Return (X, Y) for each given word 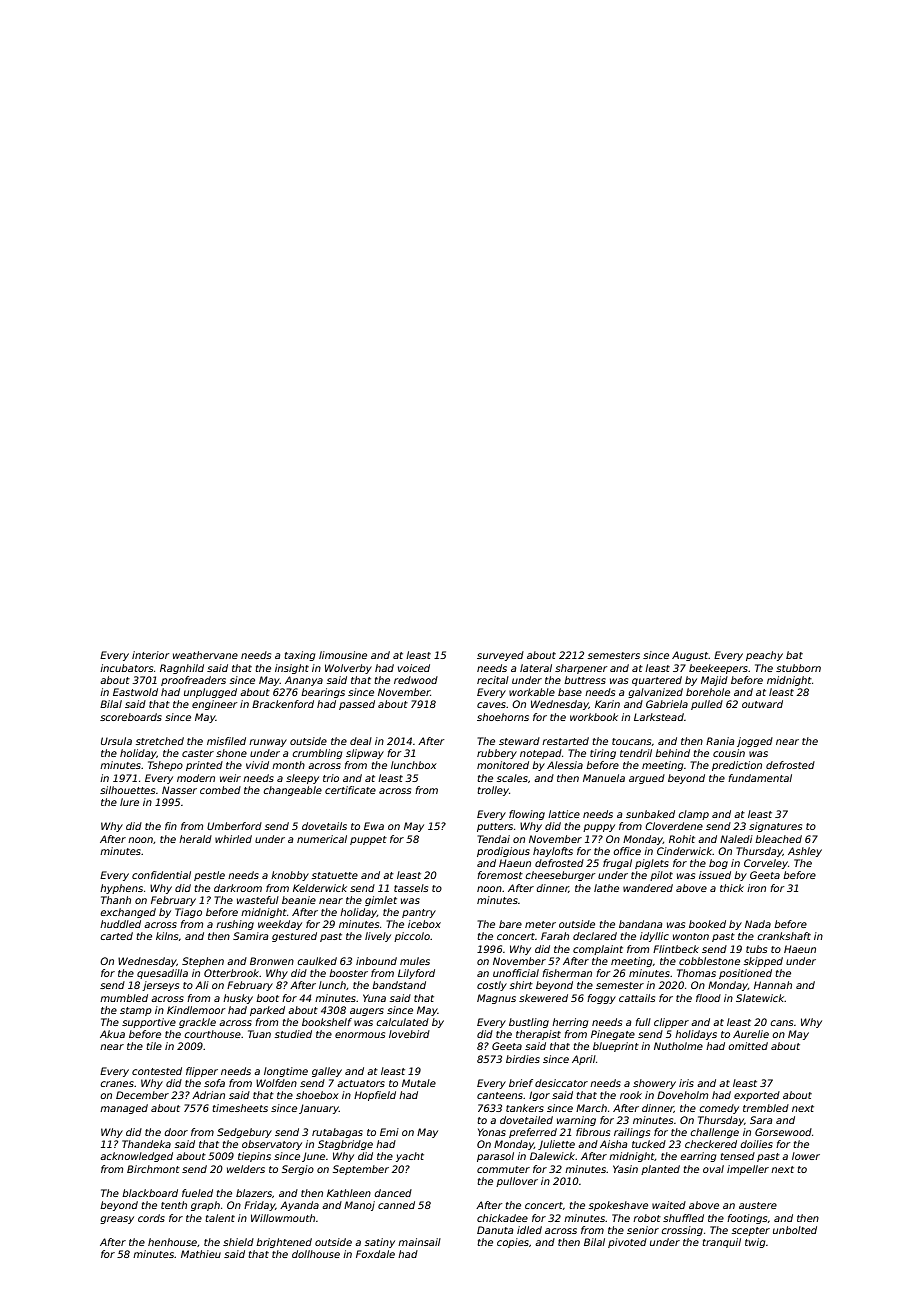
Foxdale (375, 1254)
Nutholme (678, 1046)
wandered (648, 888)
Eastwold (135, 692)
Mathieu (201, 1254)
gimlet (381, 901)
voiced (414, 668)
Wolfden (276, 1083)
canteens (500, 1095)
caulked (317, 961)
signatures (775, 827)
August (690, 656)
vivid (257, 765)
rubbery (497, 754)
